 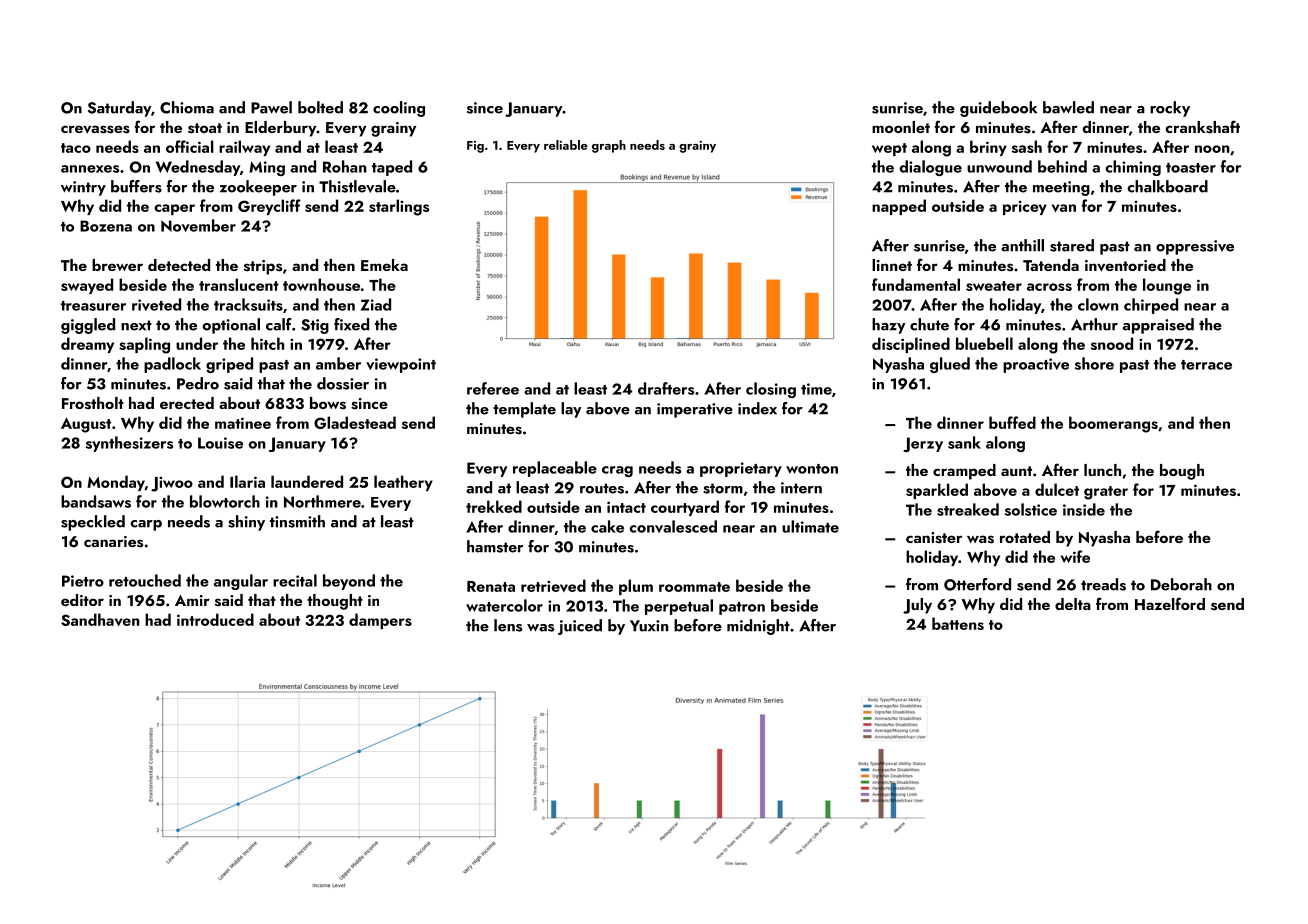 I want to click on Sandhaven, so click(x=100, y=619).
